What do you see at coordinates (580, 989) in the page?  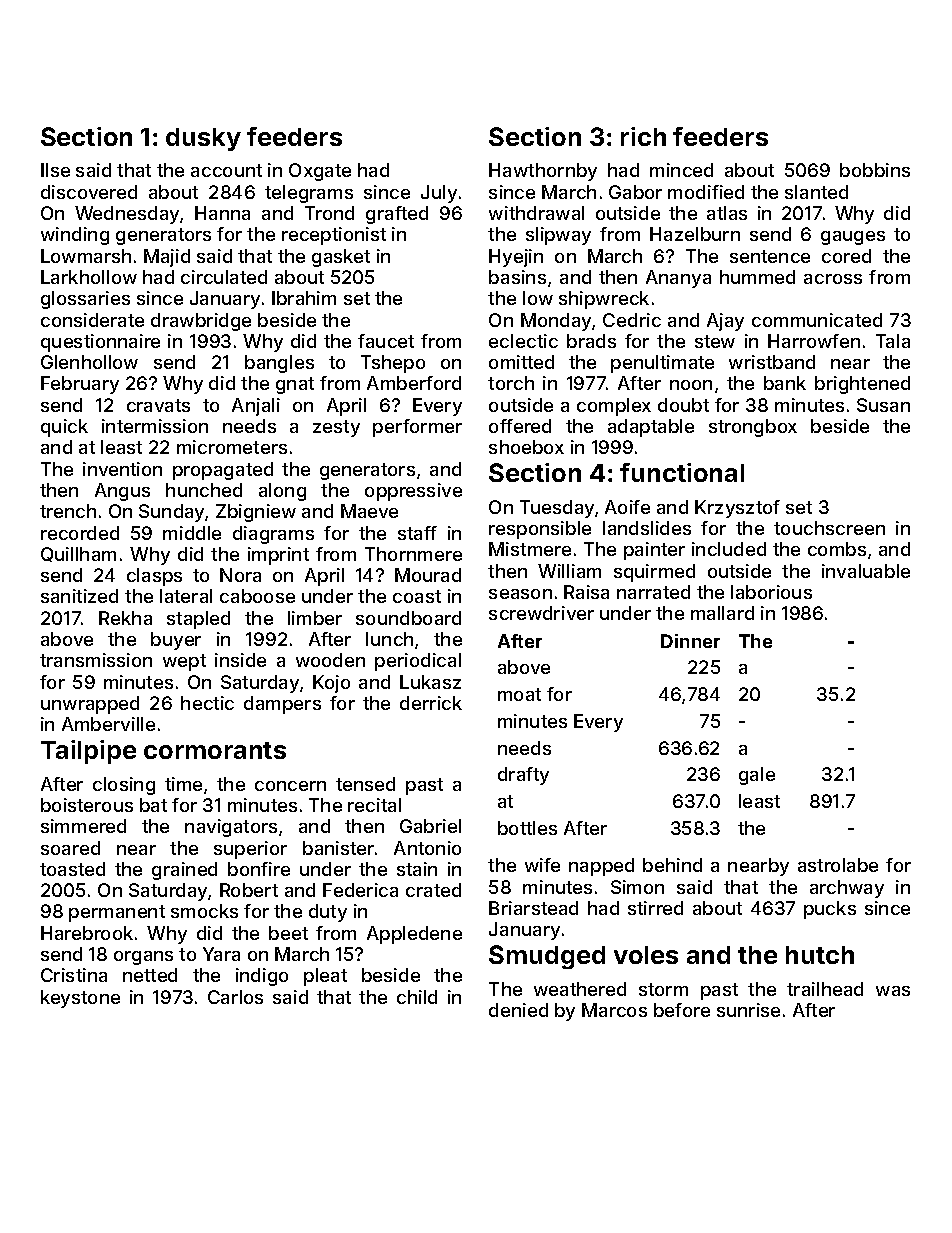 I see `weathered` at bounding box center [580, 989].
